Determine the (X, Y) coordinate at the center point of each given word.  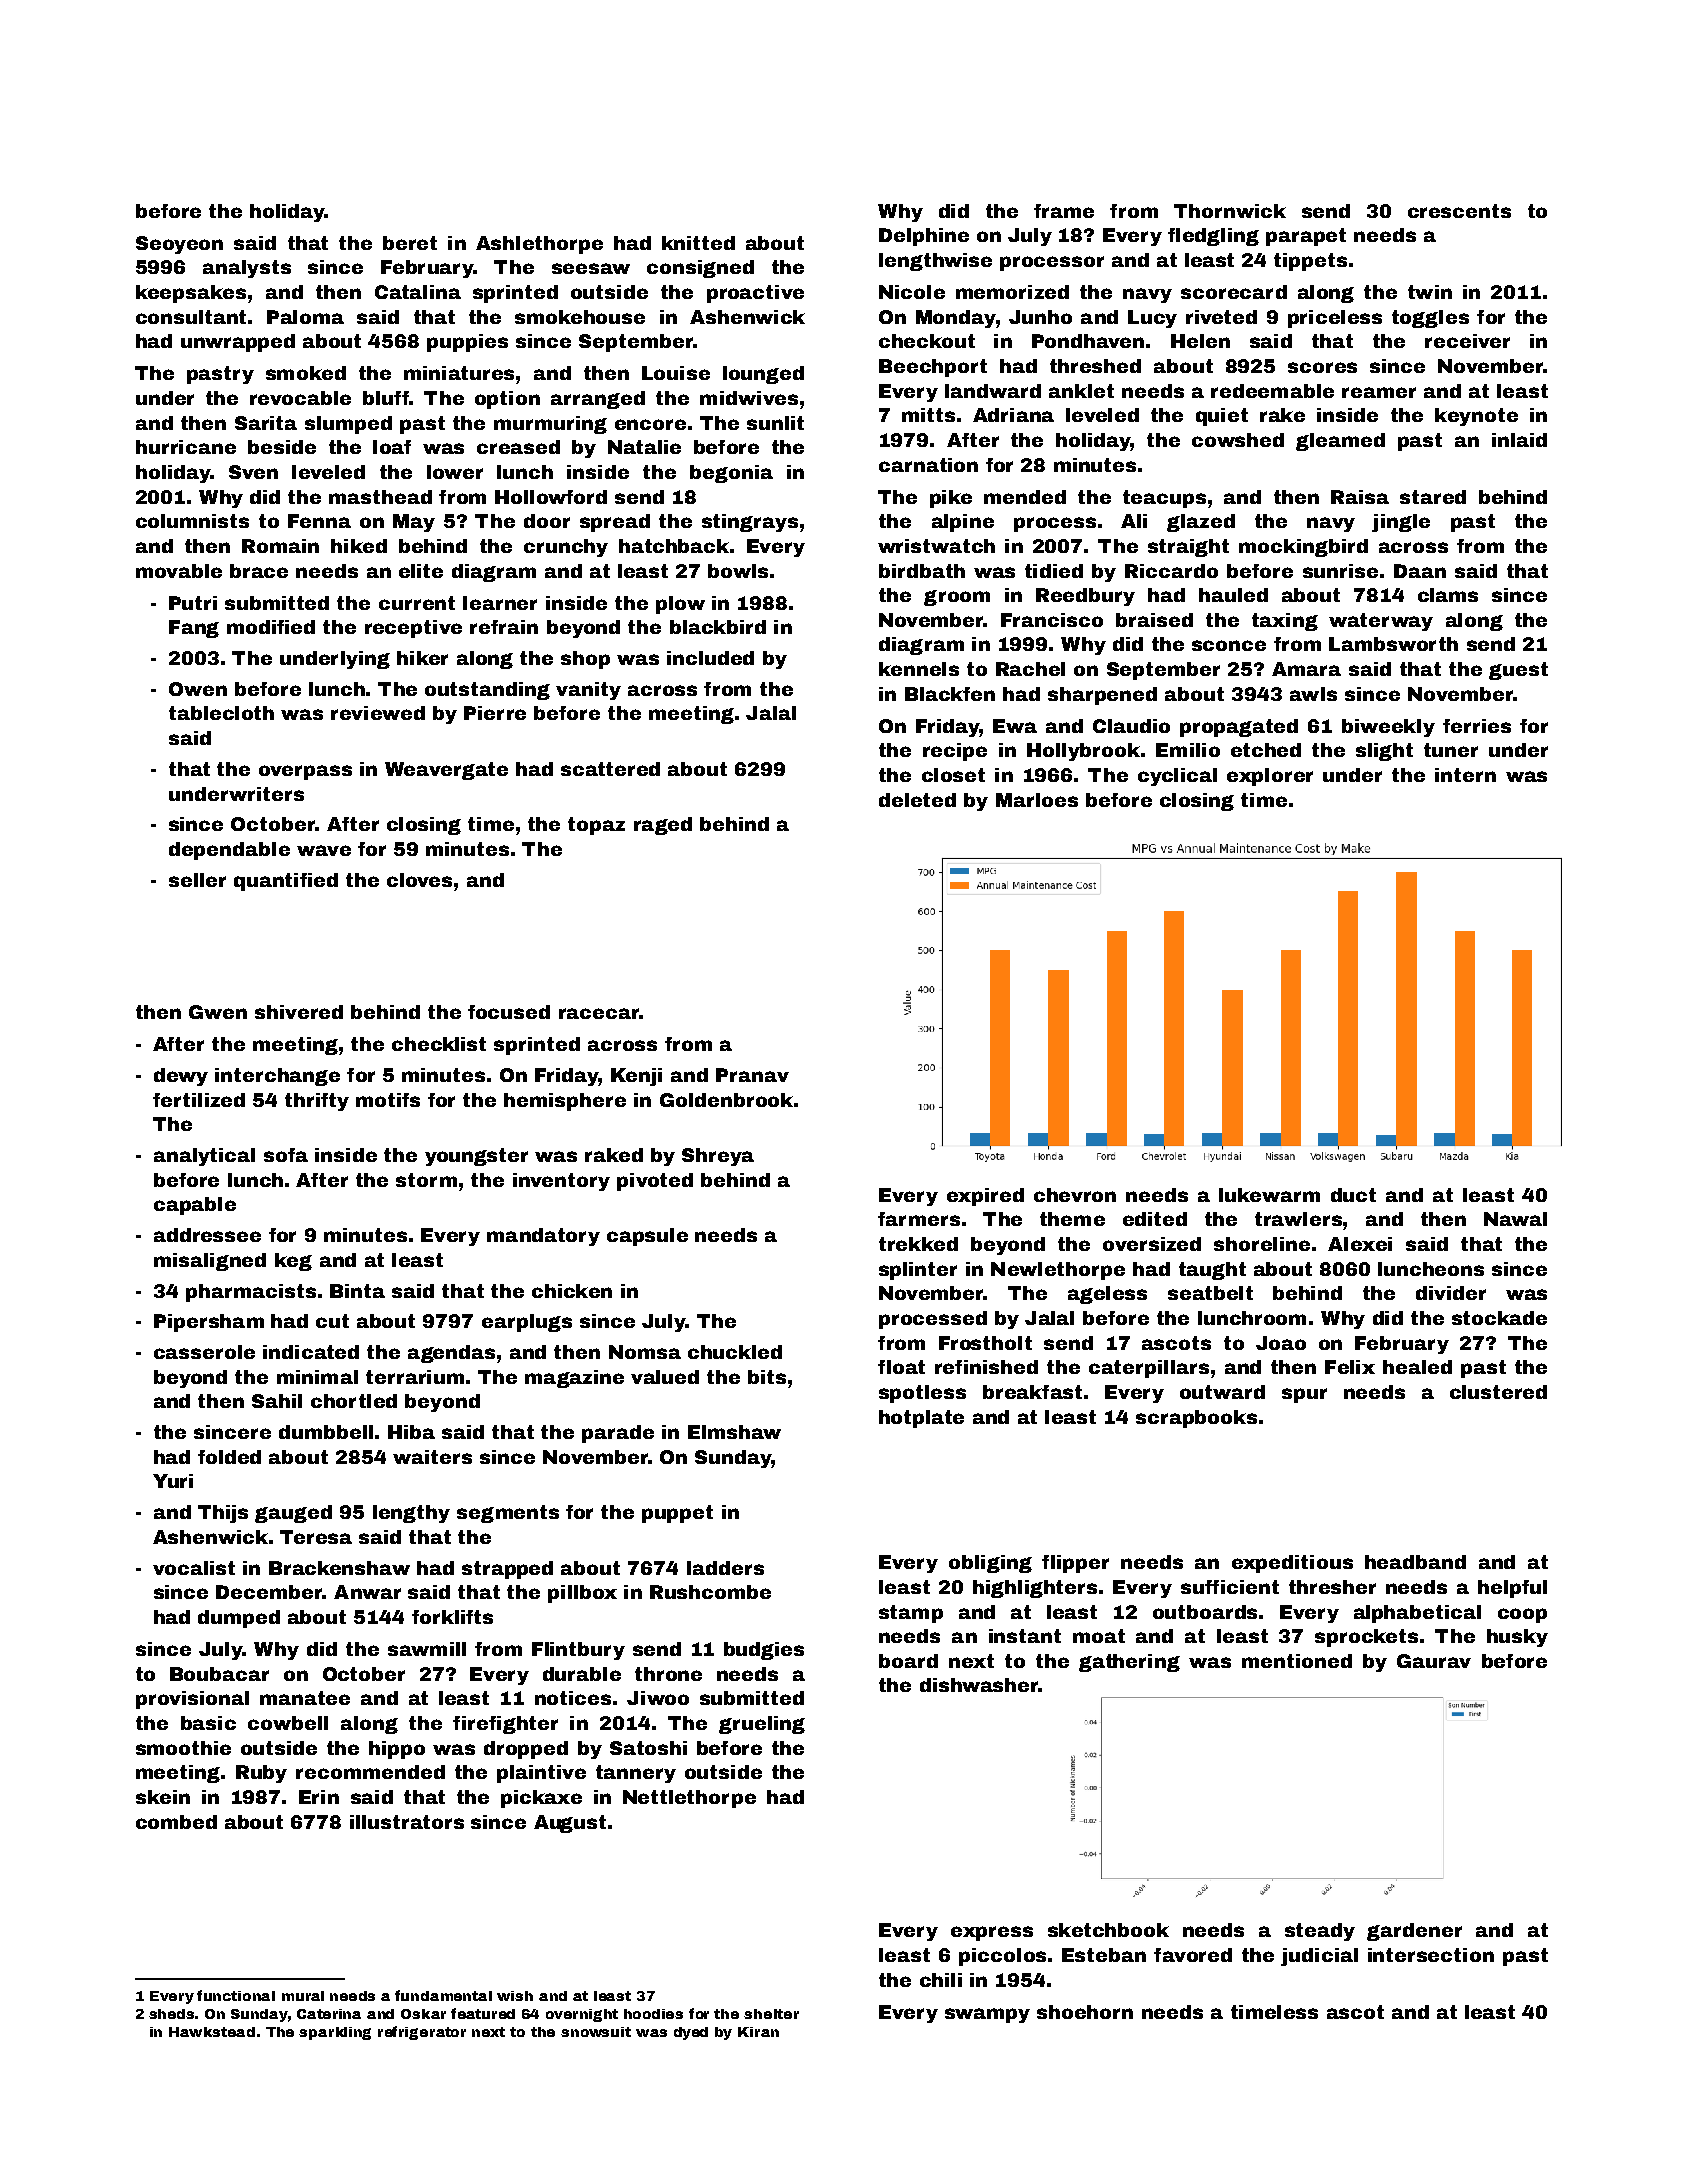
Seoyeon (179, 245)
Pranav (752, 1075)
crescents (1459, 211)
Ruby (261, 1774)
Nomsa (645, 1352)
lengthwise (935, 262)
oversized (1152, 1244)
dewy (181, 1077)
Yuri (173, 1481)
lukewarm (1269, 1195)
